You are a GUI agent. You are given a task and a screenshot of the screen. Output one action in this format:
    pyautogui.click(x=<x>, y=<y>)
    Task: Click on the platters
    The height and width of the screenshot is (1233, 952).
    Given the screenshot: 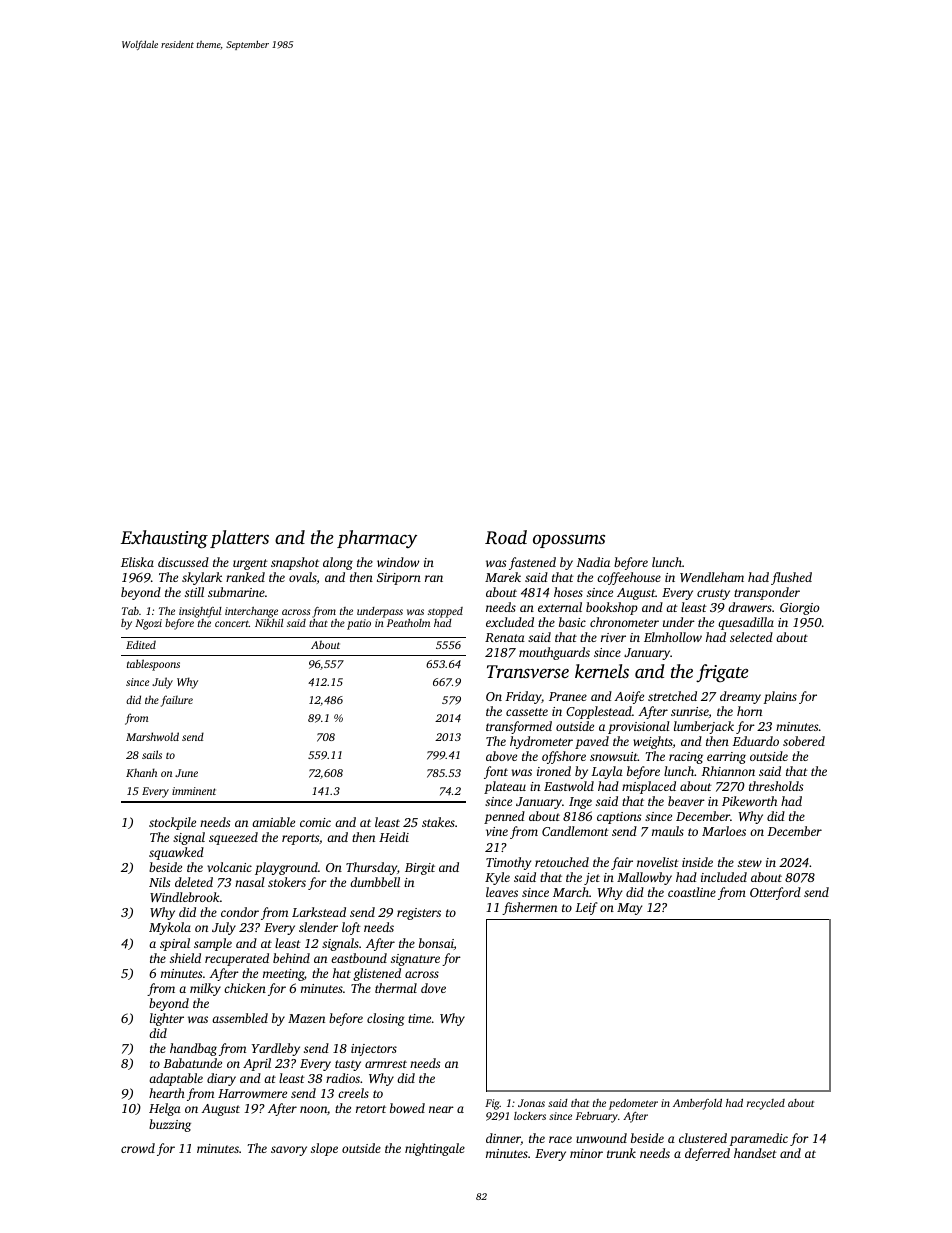 What is the action you would take?
    pyautogui.click(x=239, y=539)
